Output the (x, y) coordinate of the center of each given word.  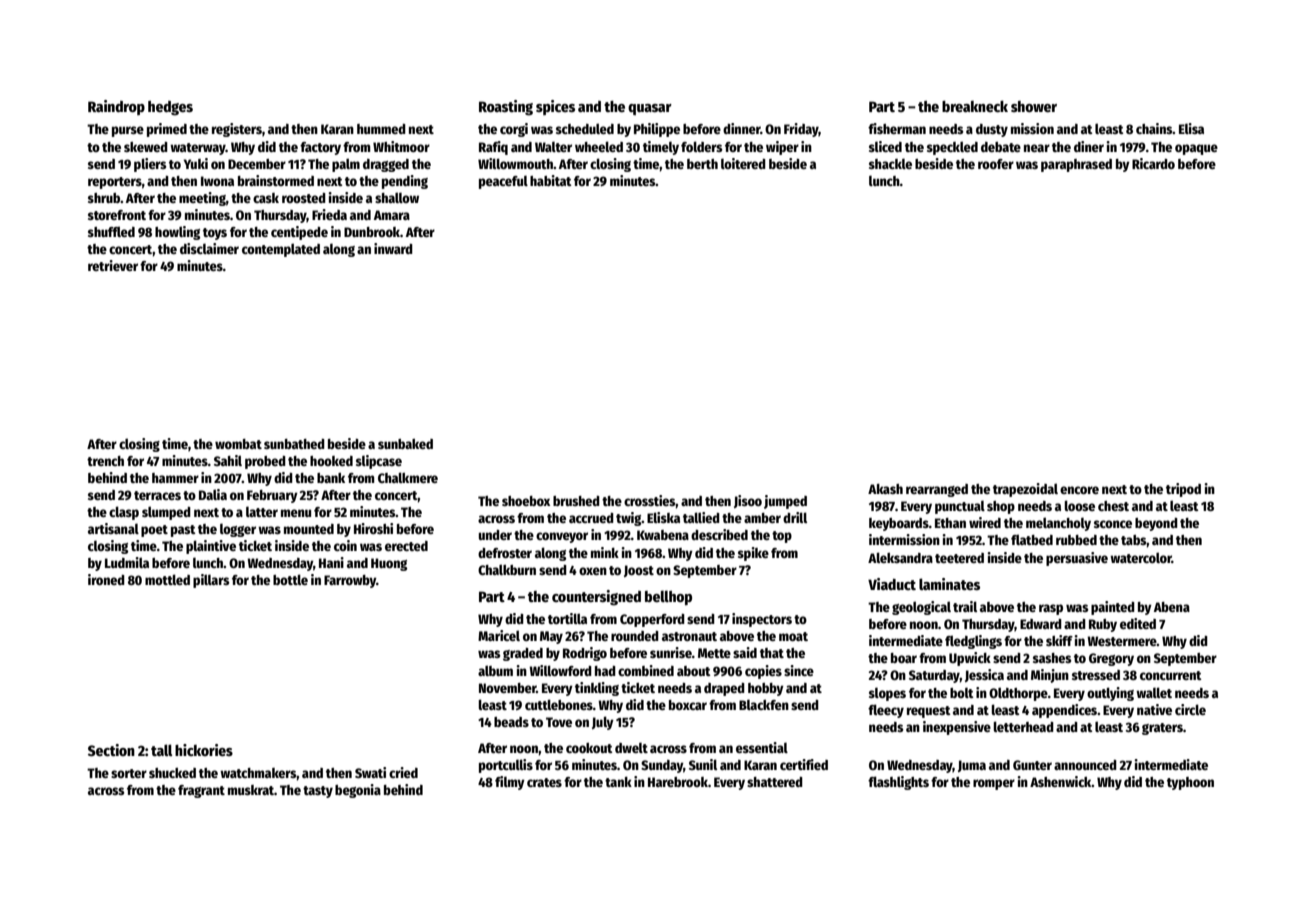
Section (111, 750)
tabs (1134, 540)
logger (238, 530)
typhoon (1190, 783)
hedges (170, 108)
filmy (510, 783)
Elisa (1191, 128)
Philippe (657, 130)
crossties (650, 500)
